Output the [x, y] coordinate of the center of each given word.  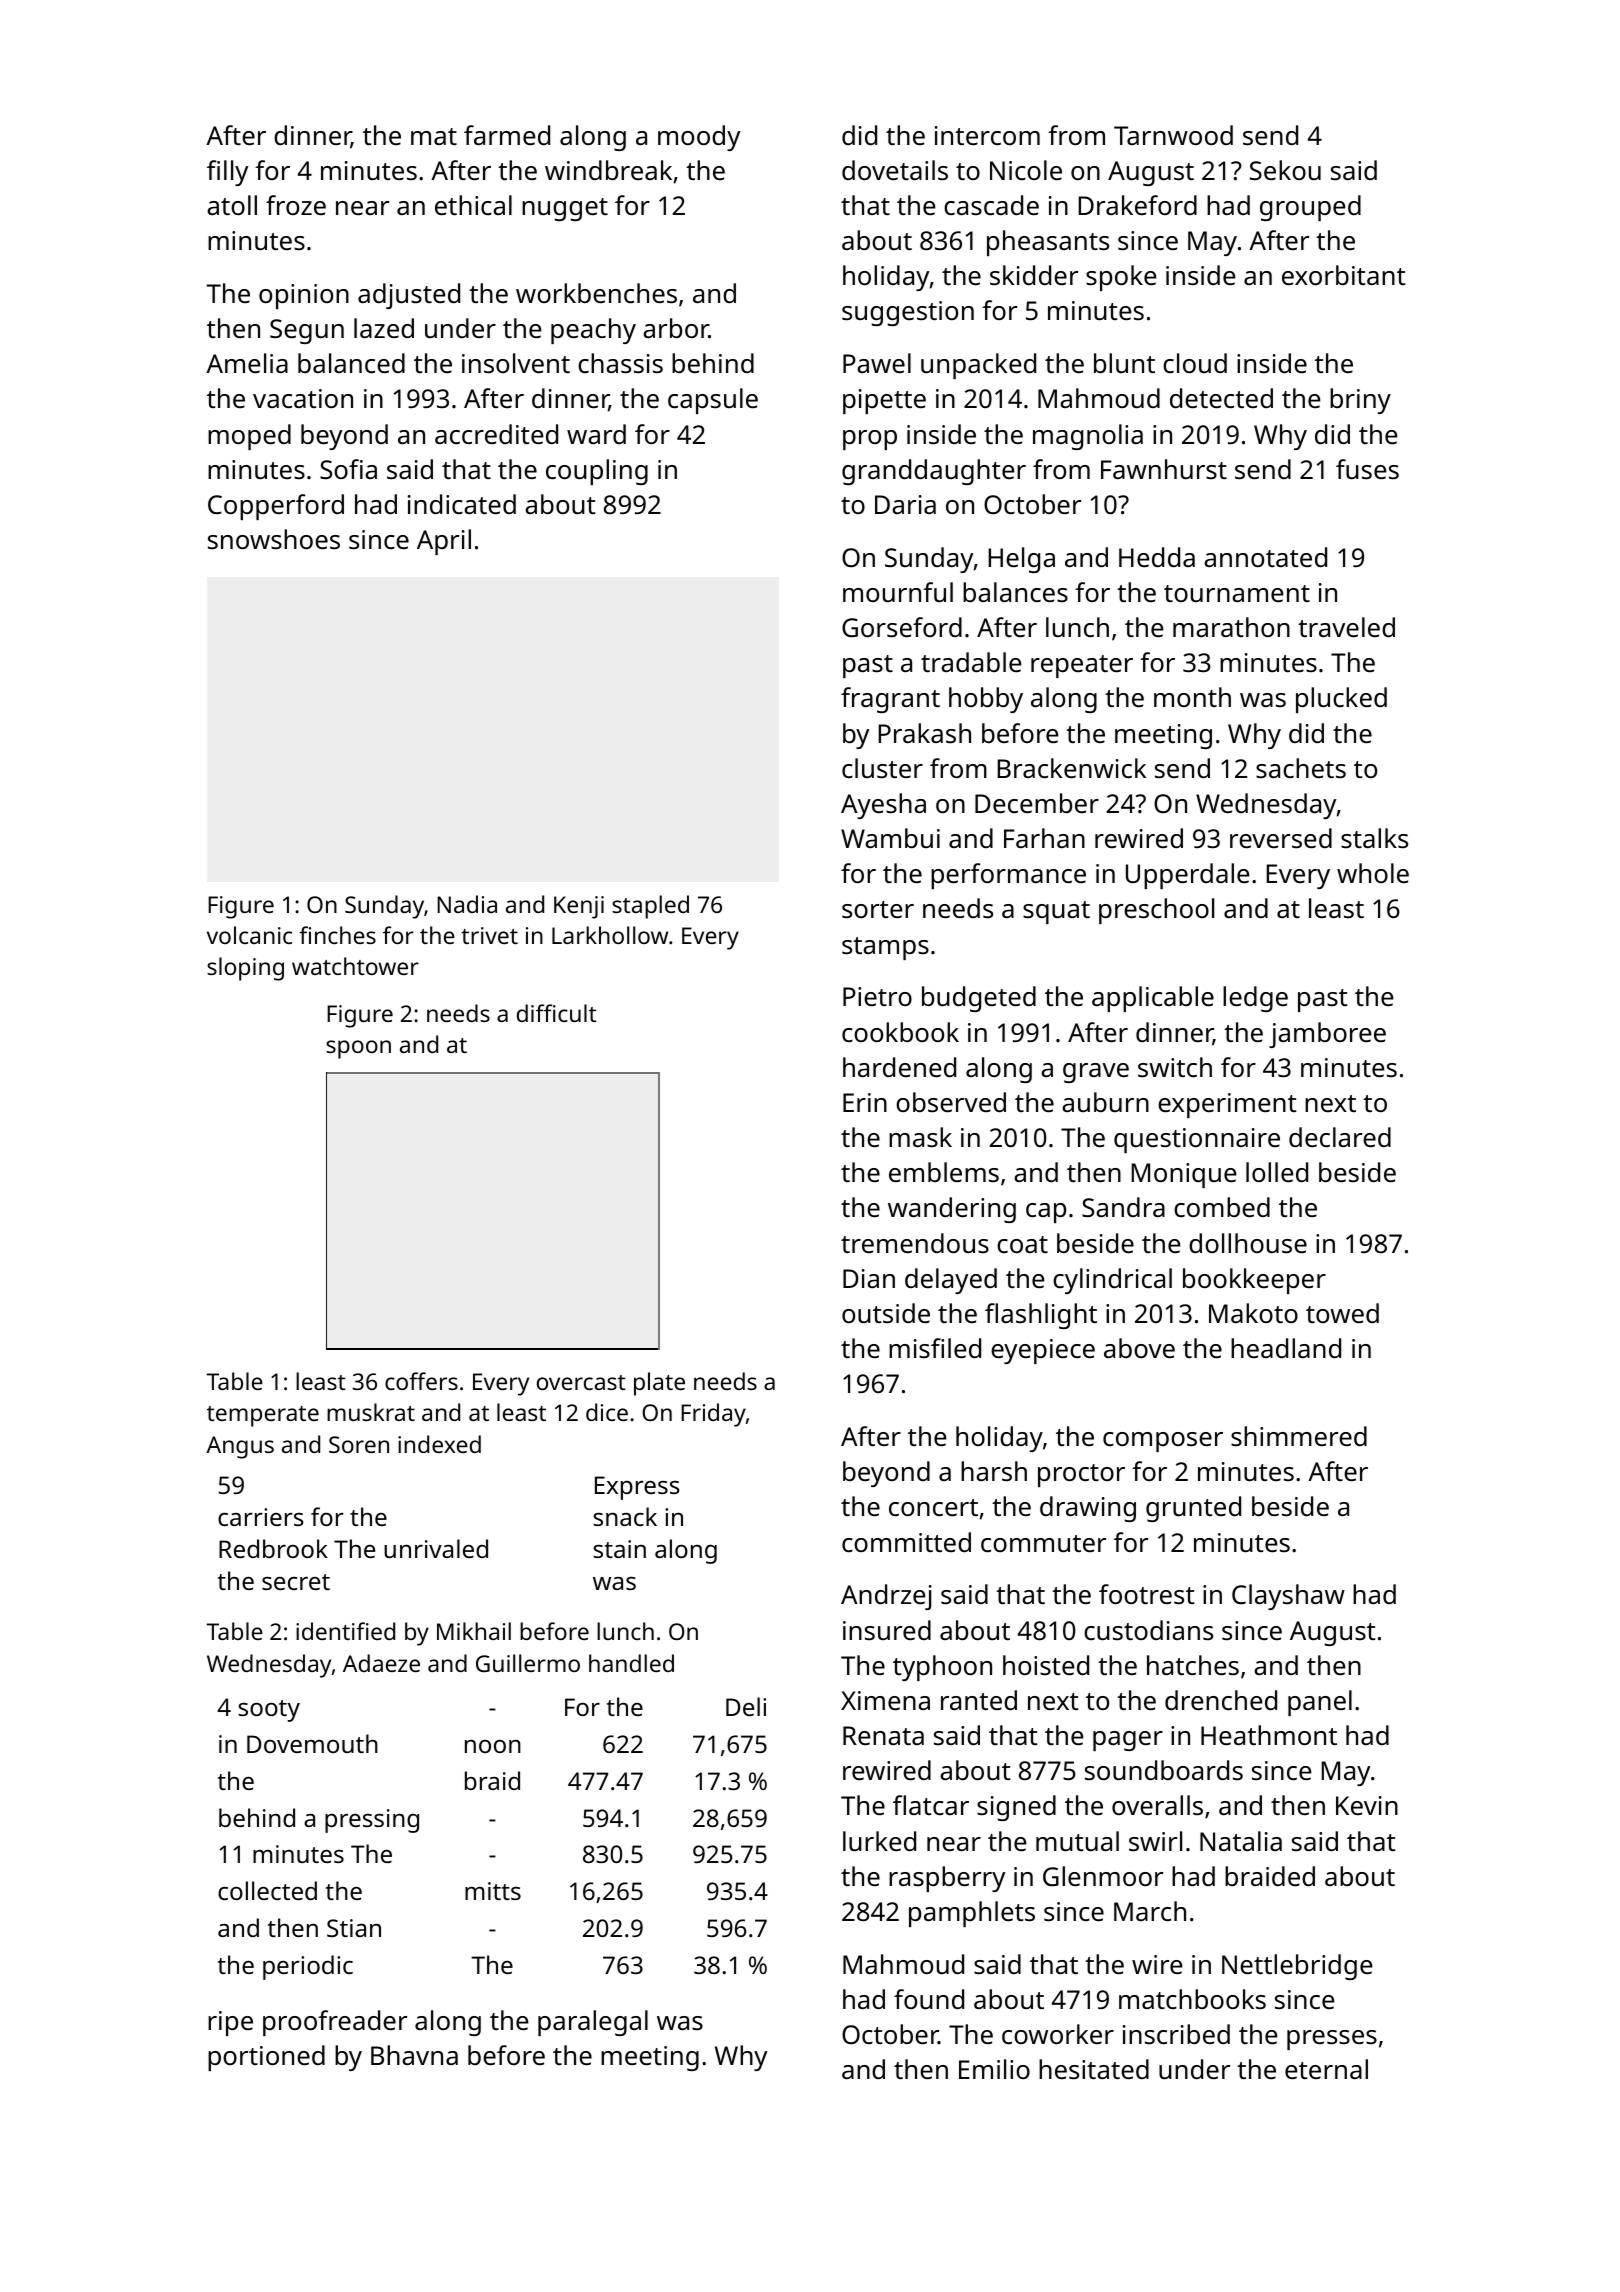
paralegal [593, 2023]
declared [1340, 1137]
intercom [987, 136]
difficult [557, 1013]
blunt [1124, 363]
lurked [879, 1841]
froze [296, 205]
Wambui [890, 838]
